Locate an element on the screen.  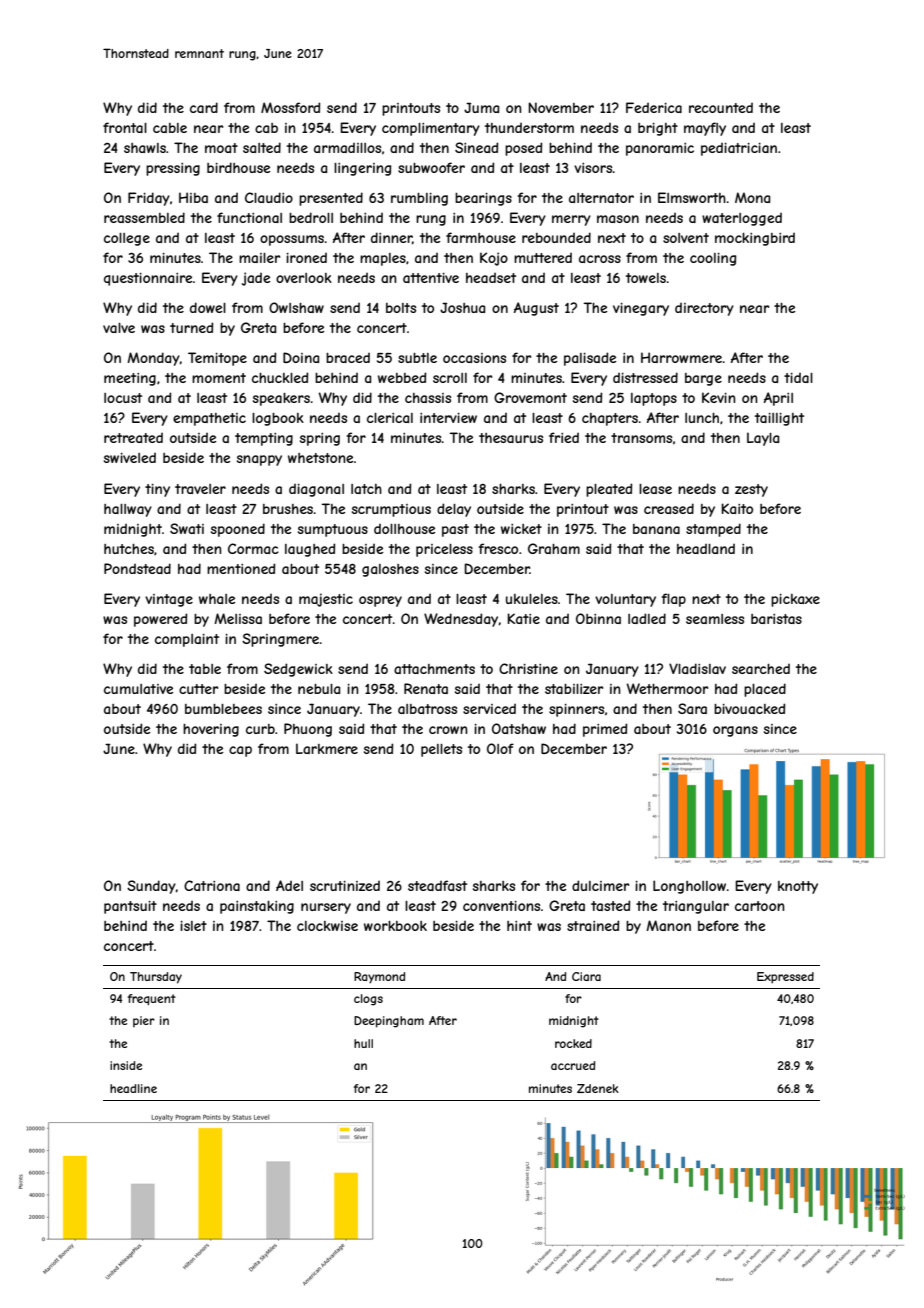
Vladislav is located at coordinates (697, 668).
